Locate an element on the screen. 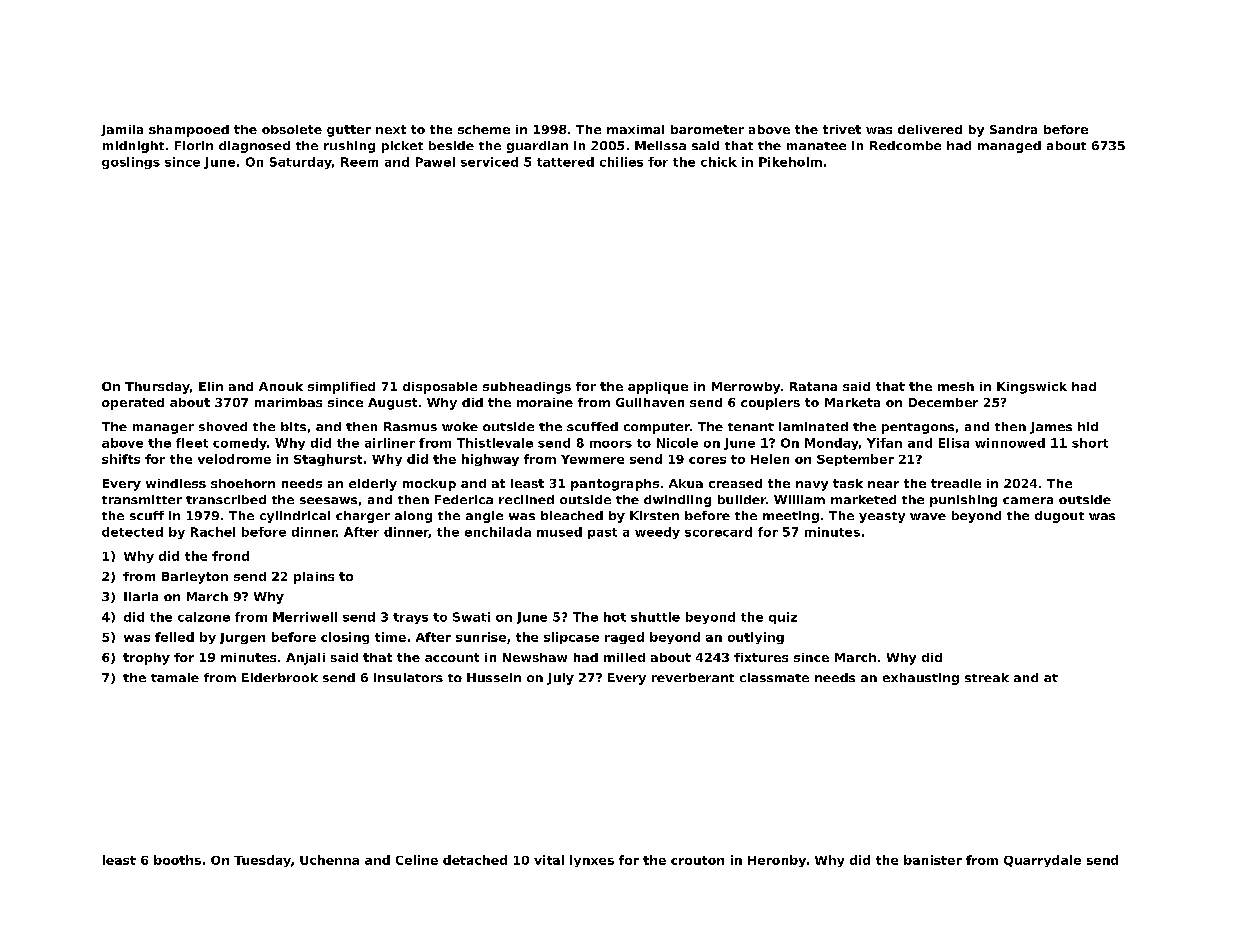 This screenshot has height=952, width=1233. simplified is located at coordinates (341, 388).
